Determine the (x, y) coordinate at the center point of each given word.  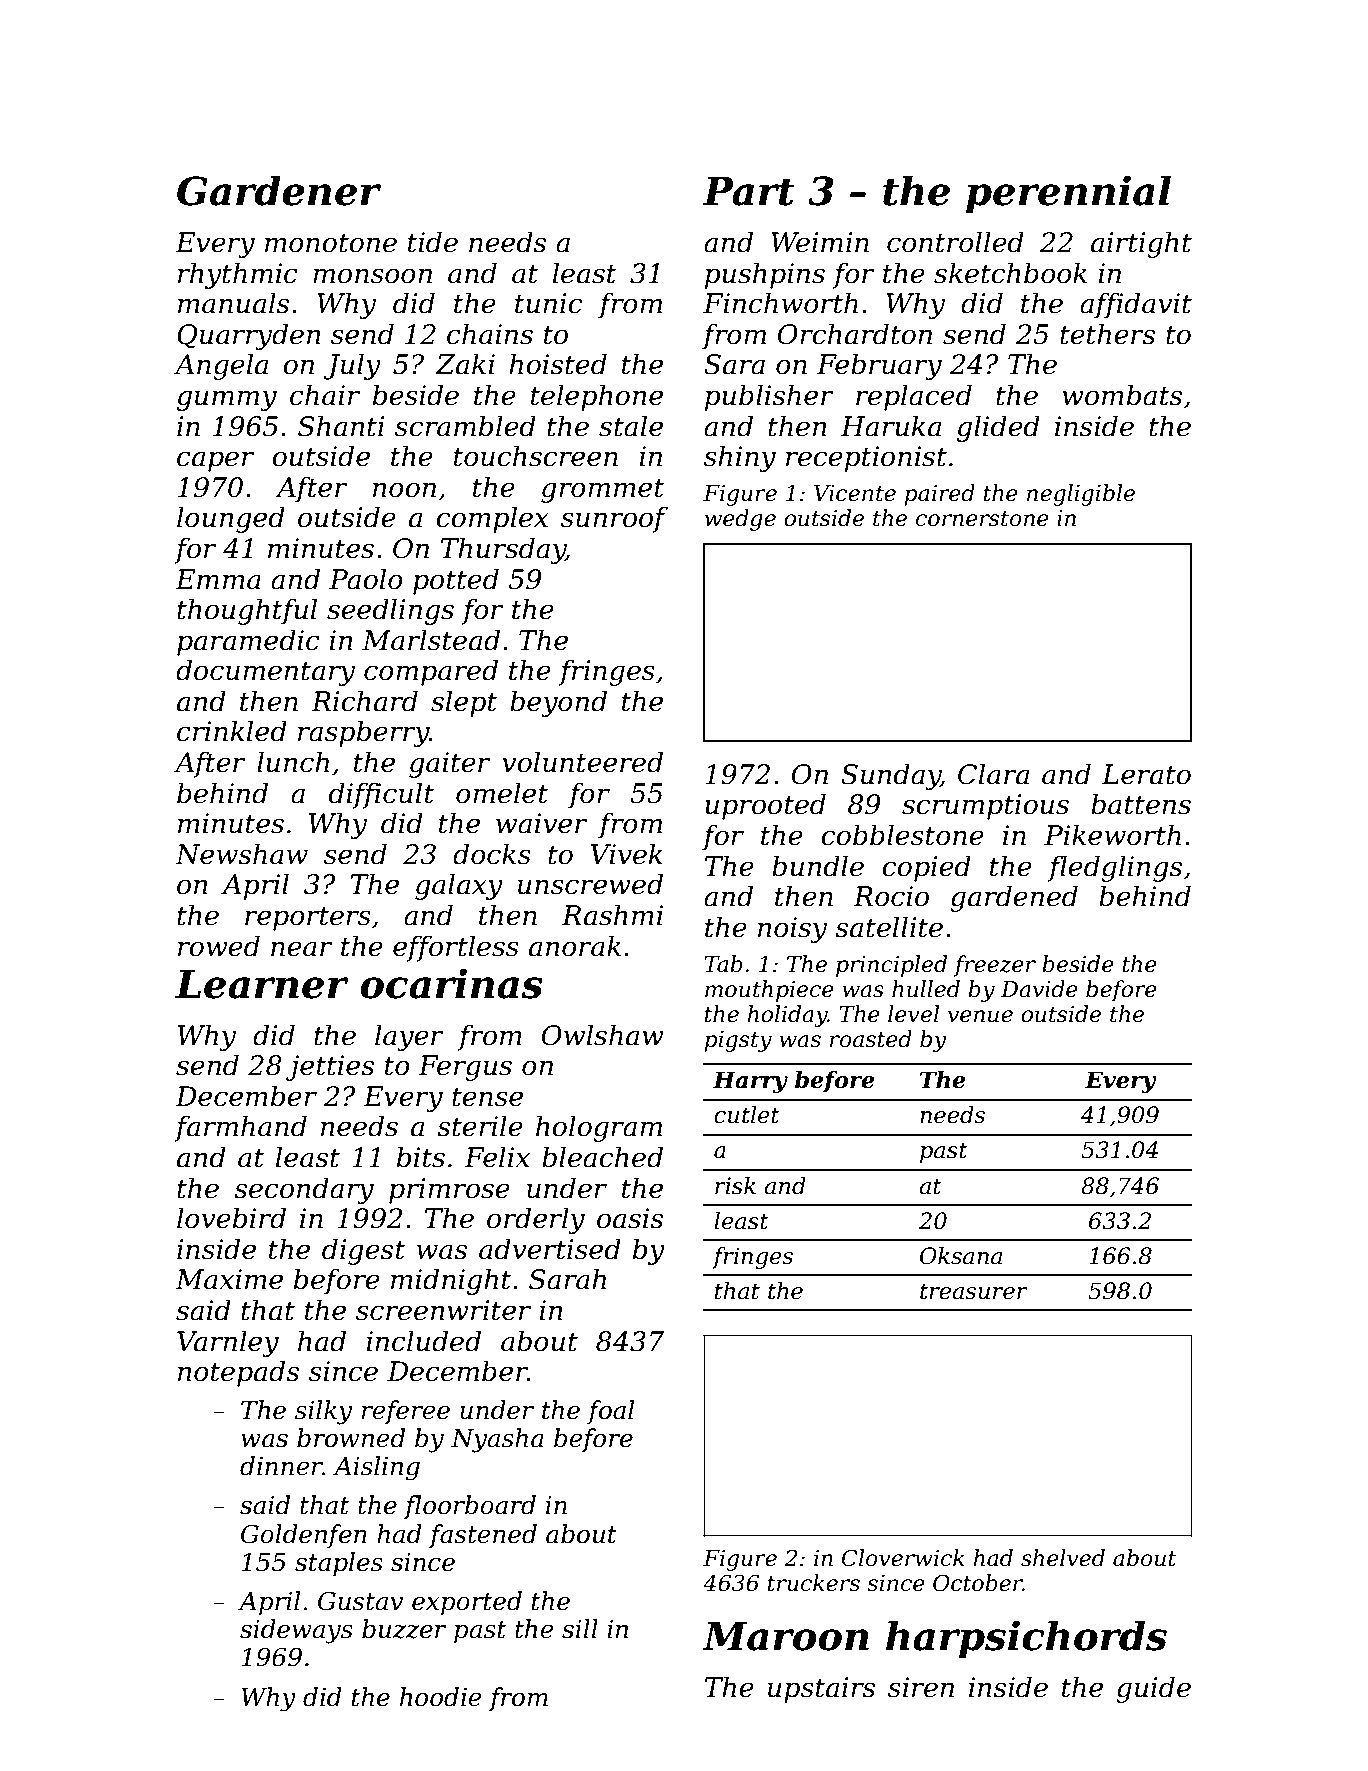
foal (610, 1412)
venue (980, 1016)
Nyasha (497, 1440)
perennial (1068, 194)
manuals (233, 303)
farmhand (240, 1128)
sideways (296, 1631)
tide (433, 242)
